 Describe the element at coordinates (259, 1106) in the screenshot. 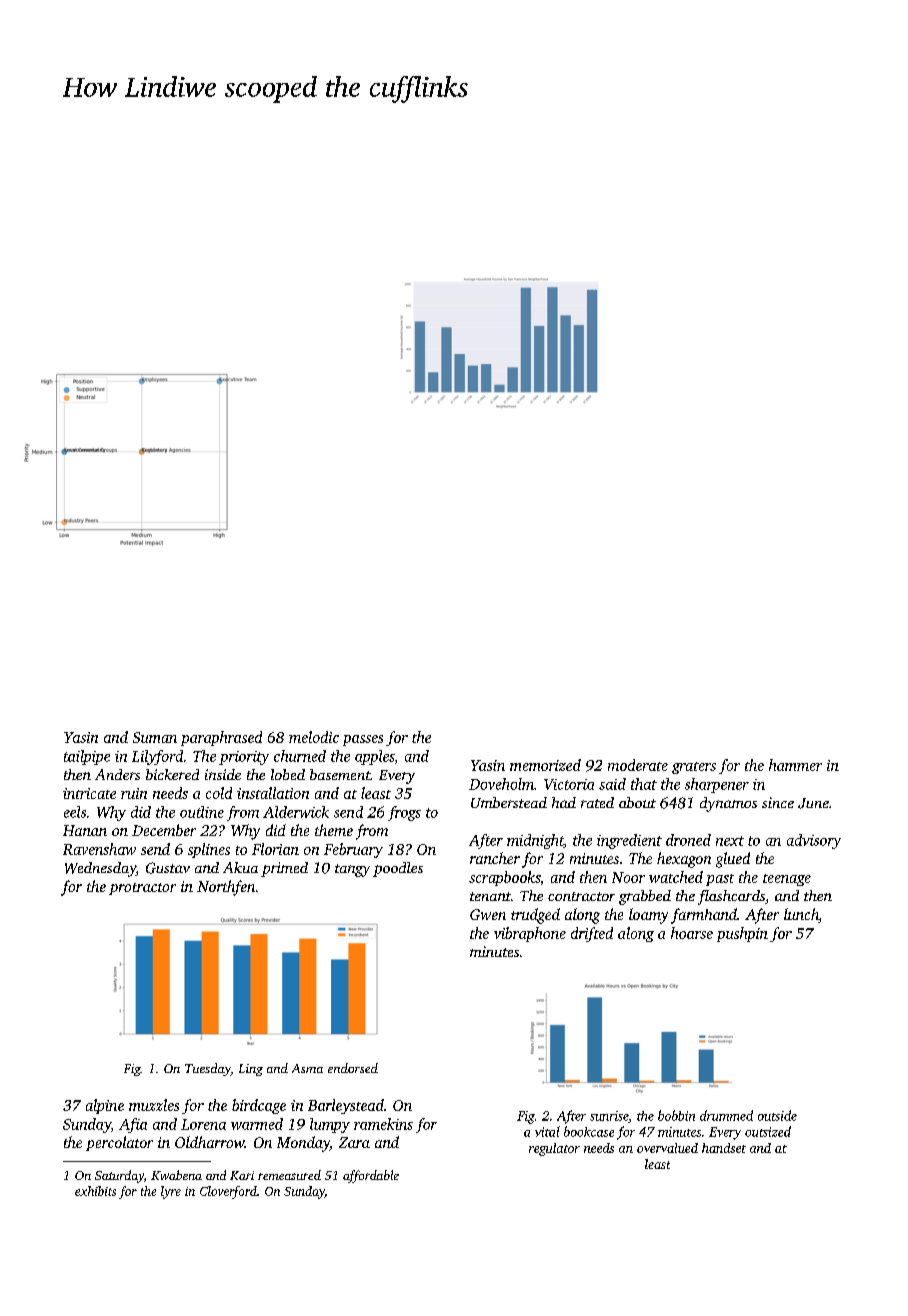

I see `birdcage` at that location.
